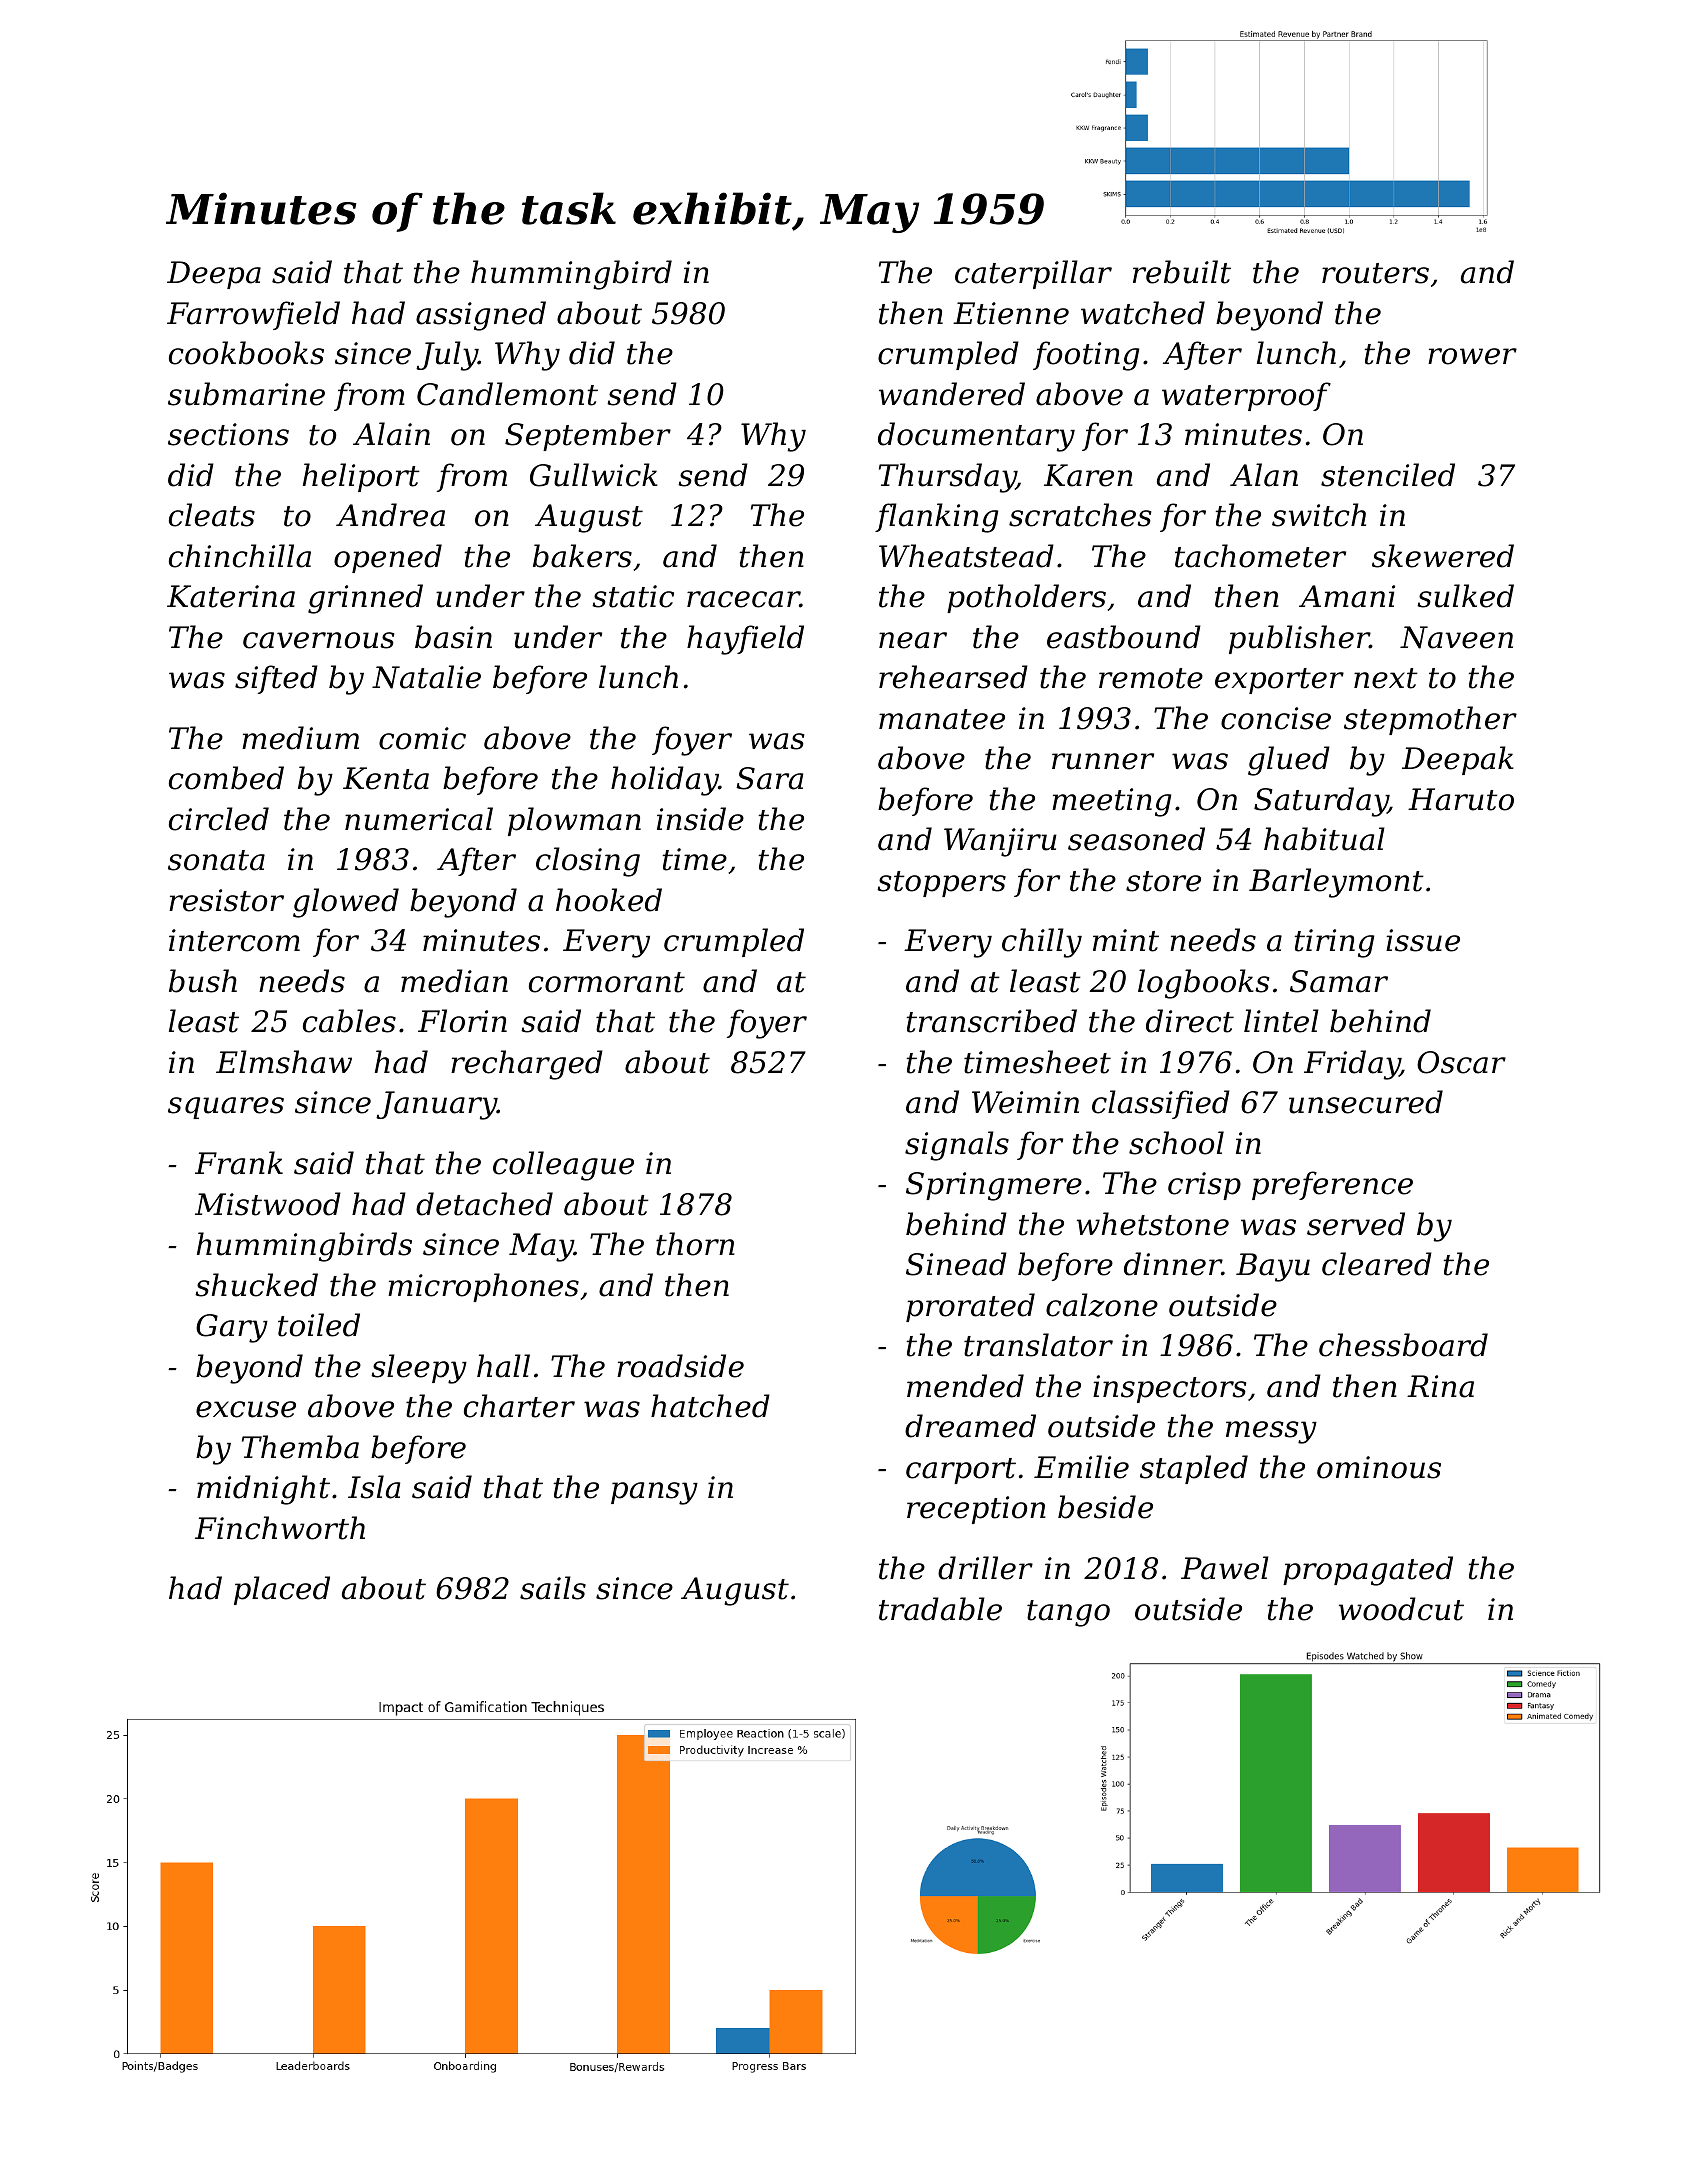 The image size is (1683, 2178). Describe the element at coordinates (970, 1307) in the page. I see `prorated` at that location.
